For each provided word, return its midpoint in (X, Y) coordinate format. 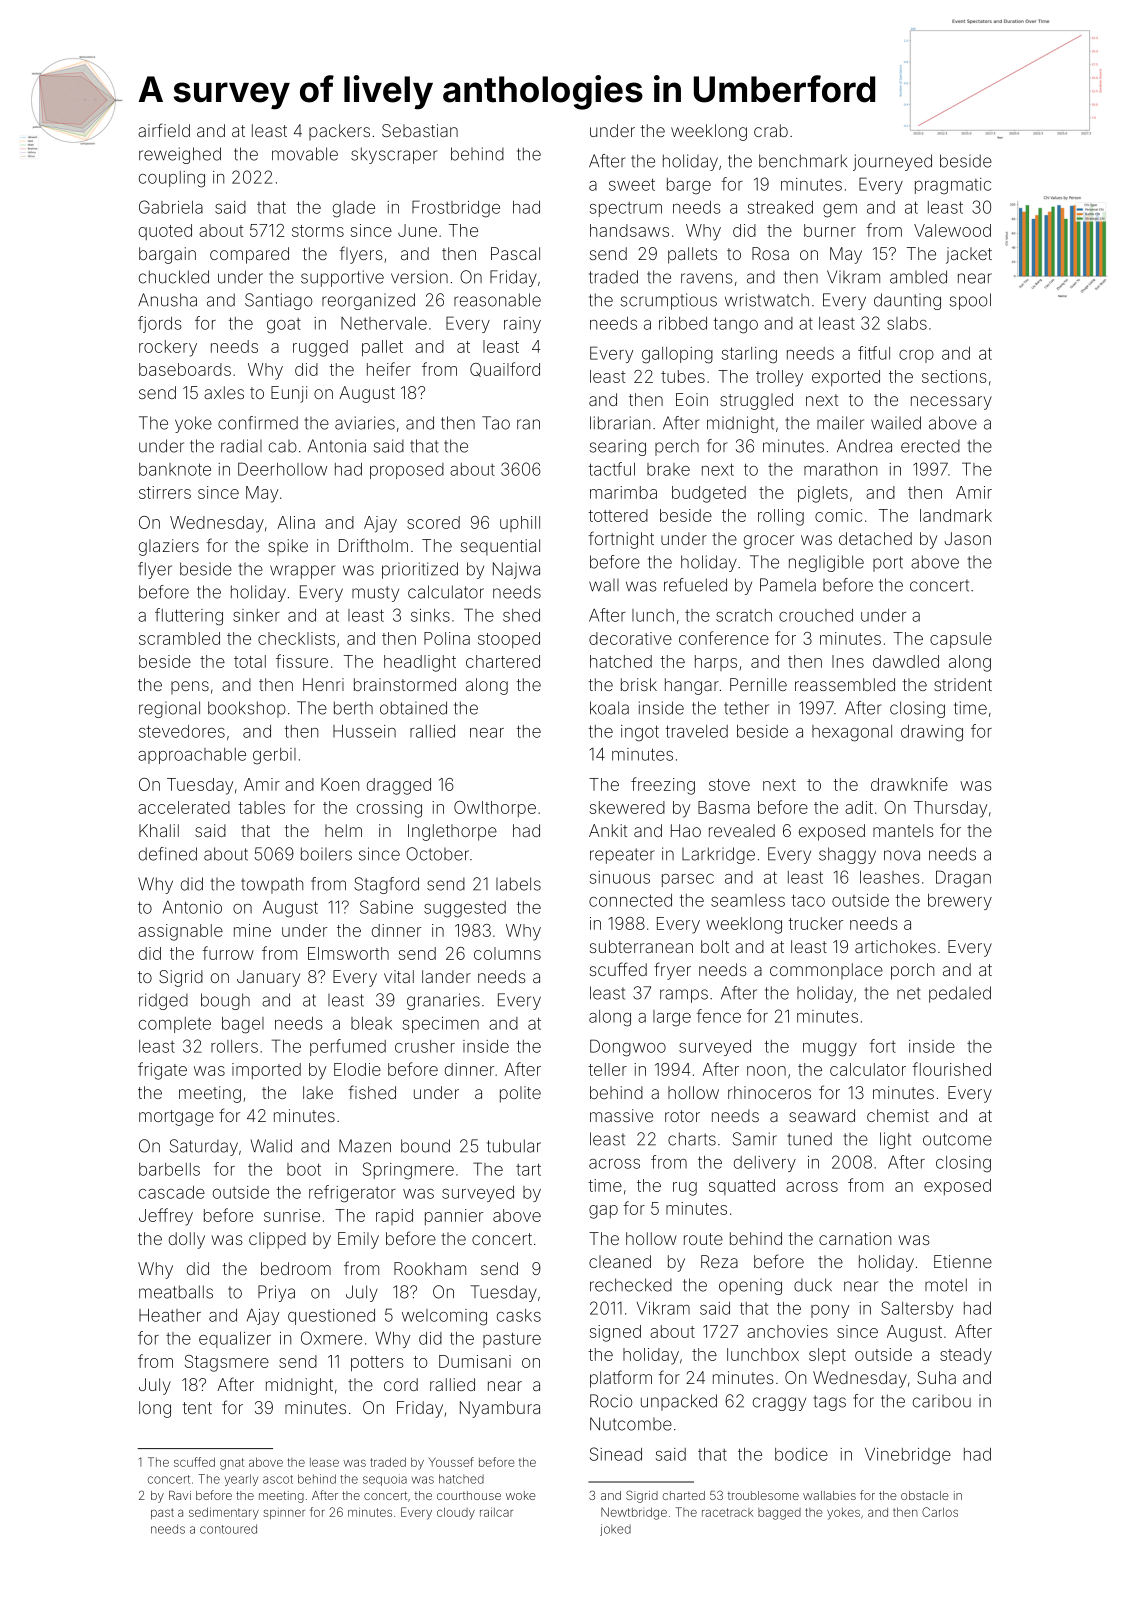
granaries (443, 1001)
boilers (326, 854)
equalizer (235, 1340)
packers (339, 132)
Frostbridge (456, 209)
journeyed (892, 162)
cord (401, 1384)
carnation (855, 1238)
